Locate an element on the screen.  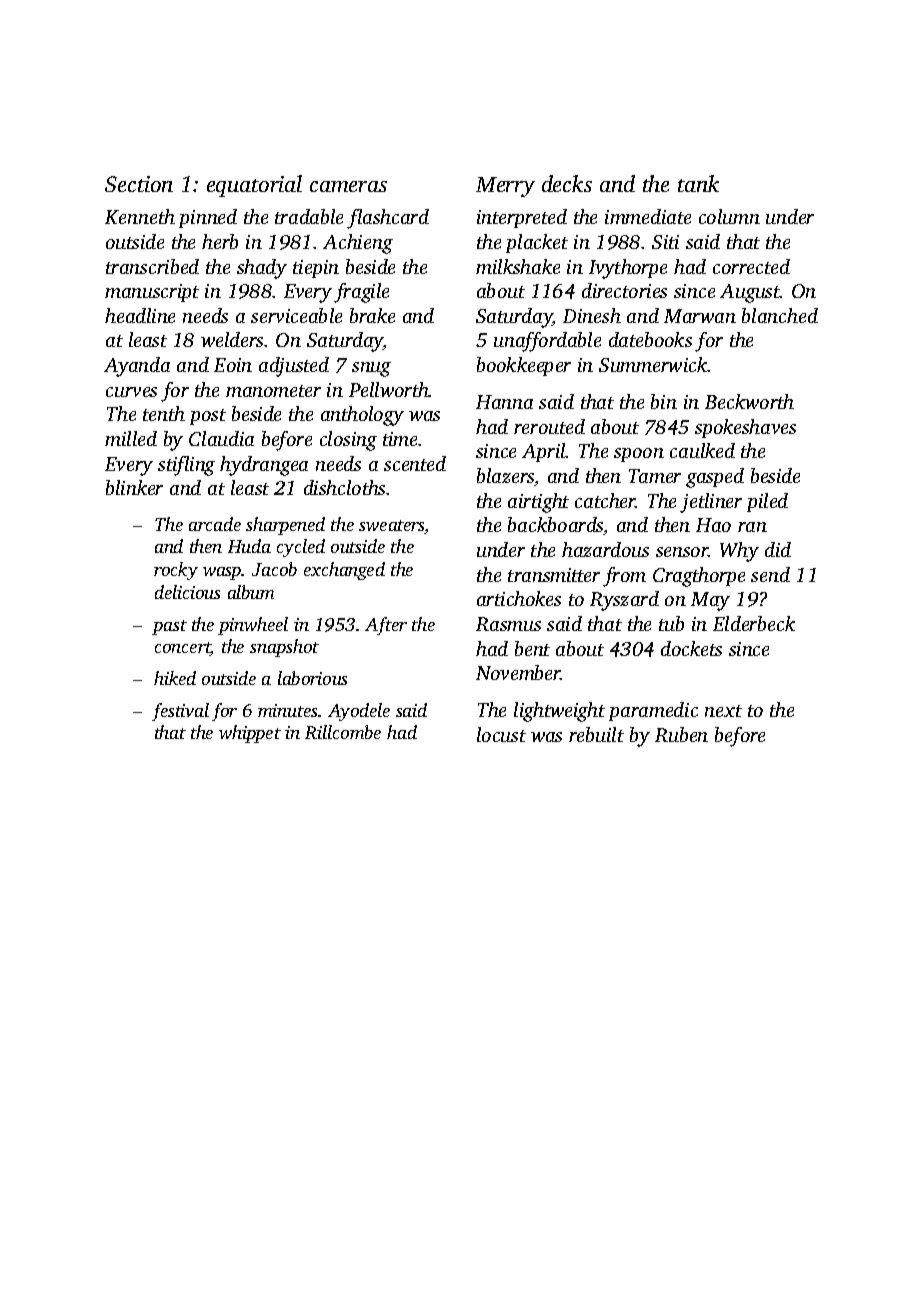
Ruben is located at coordinates (681, 734).
